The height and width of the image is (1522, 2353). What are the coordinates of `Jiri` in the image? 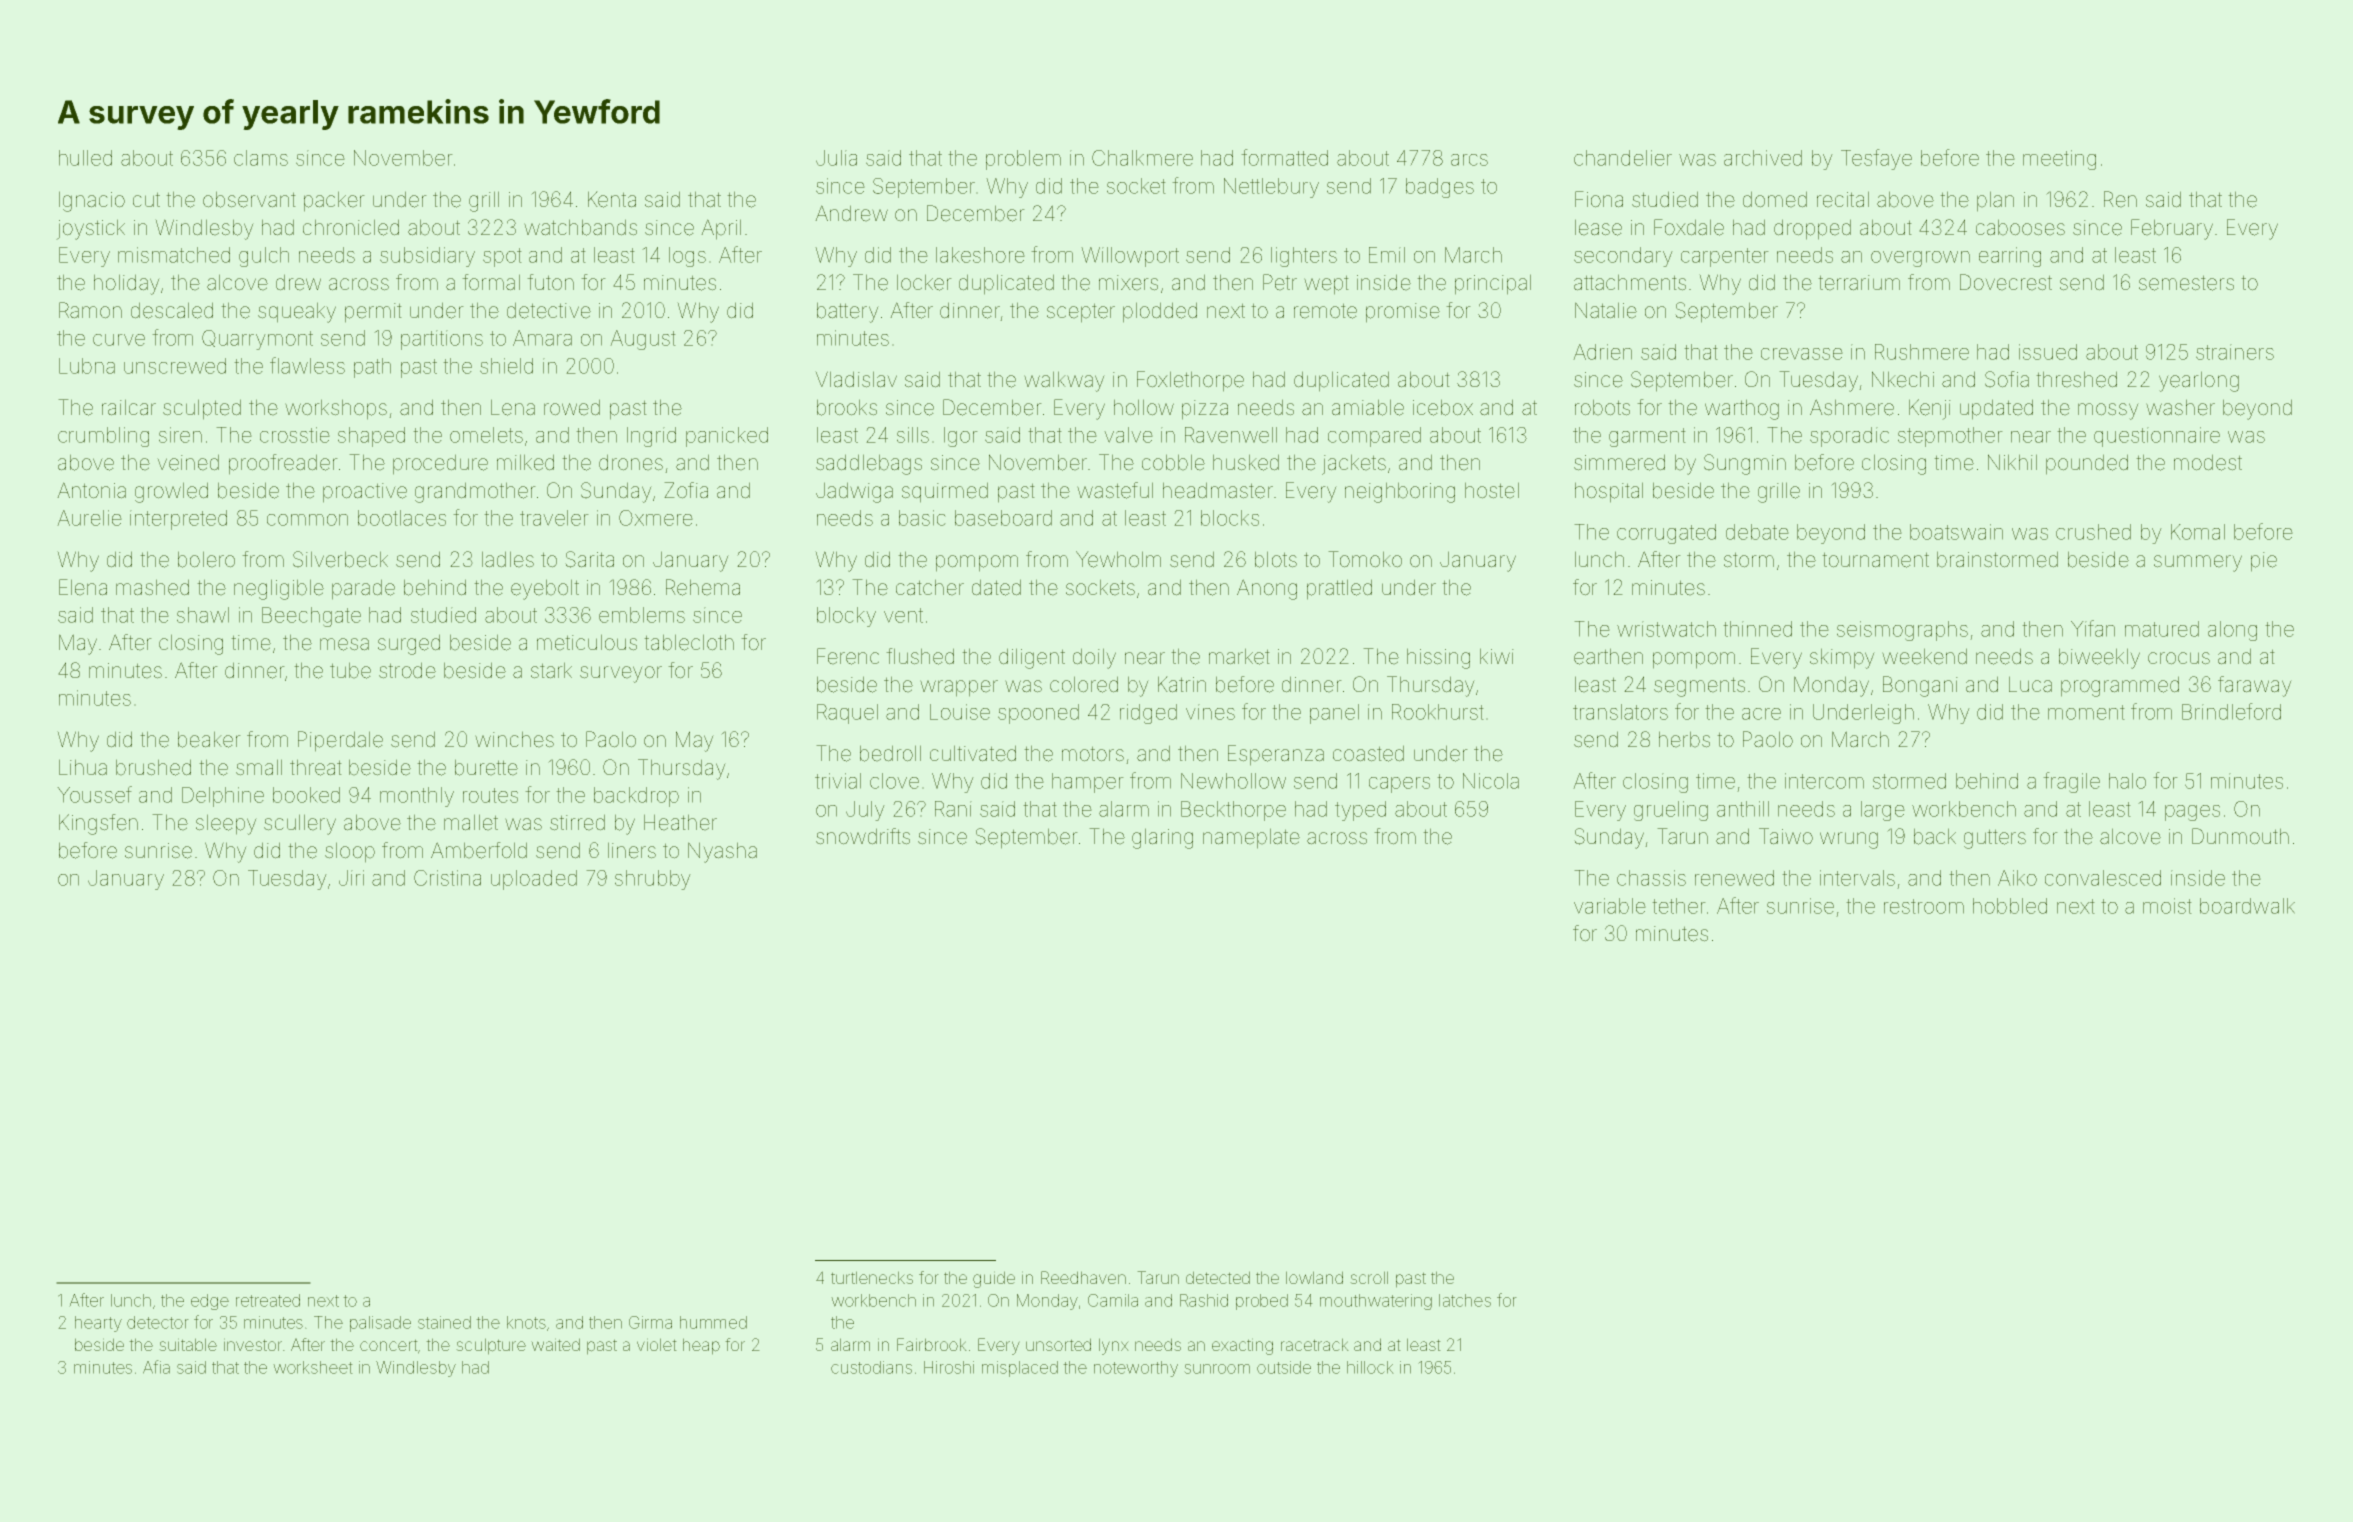 It's located at (351, 878).
